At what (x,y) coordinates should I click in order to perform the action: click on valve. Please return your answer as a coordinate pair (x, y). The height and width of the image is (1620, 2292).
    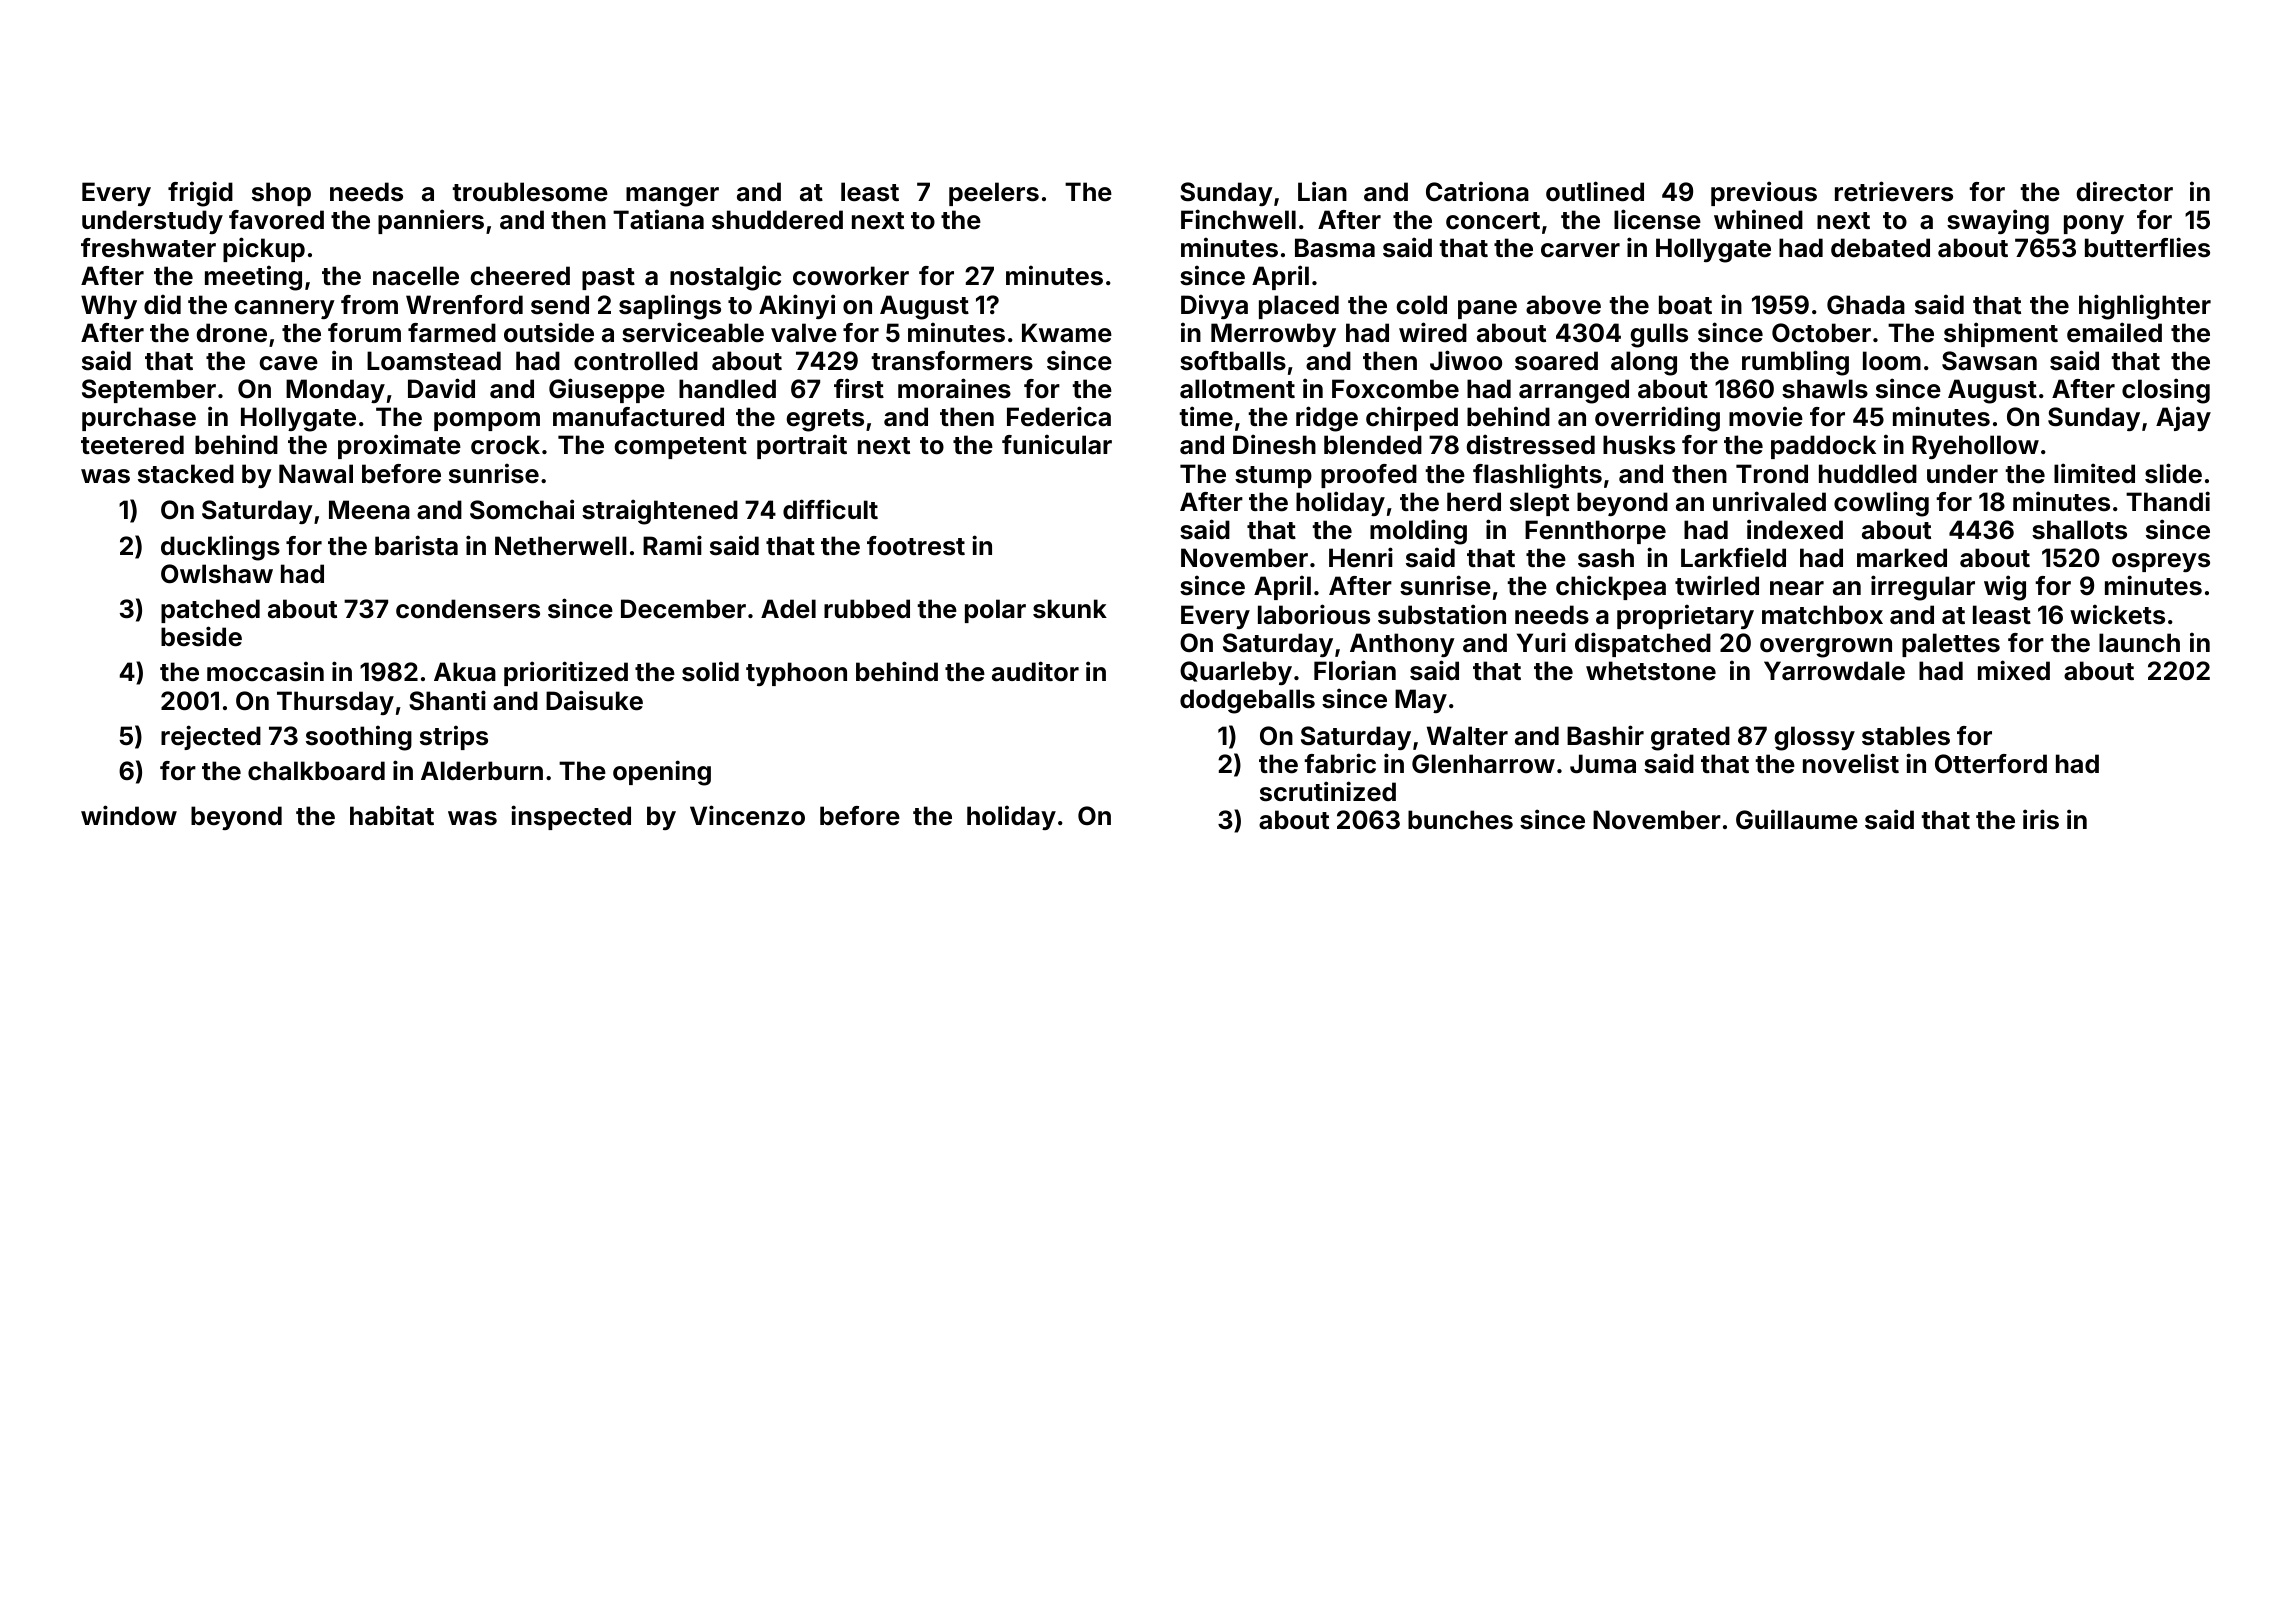
    Looking at the image, I should click on (804, 333).
